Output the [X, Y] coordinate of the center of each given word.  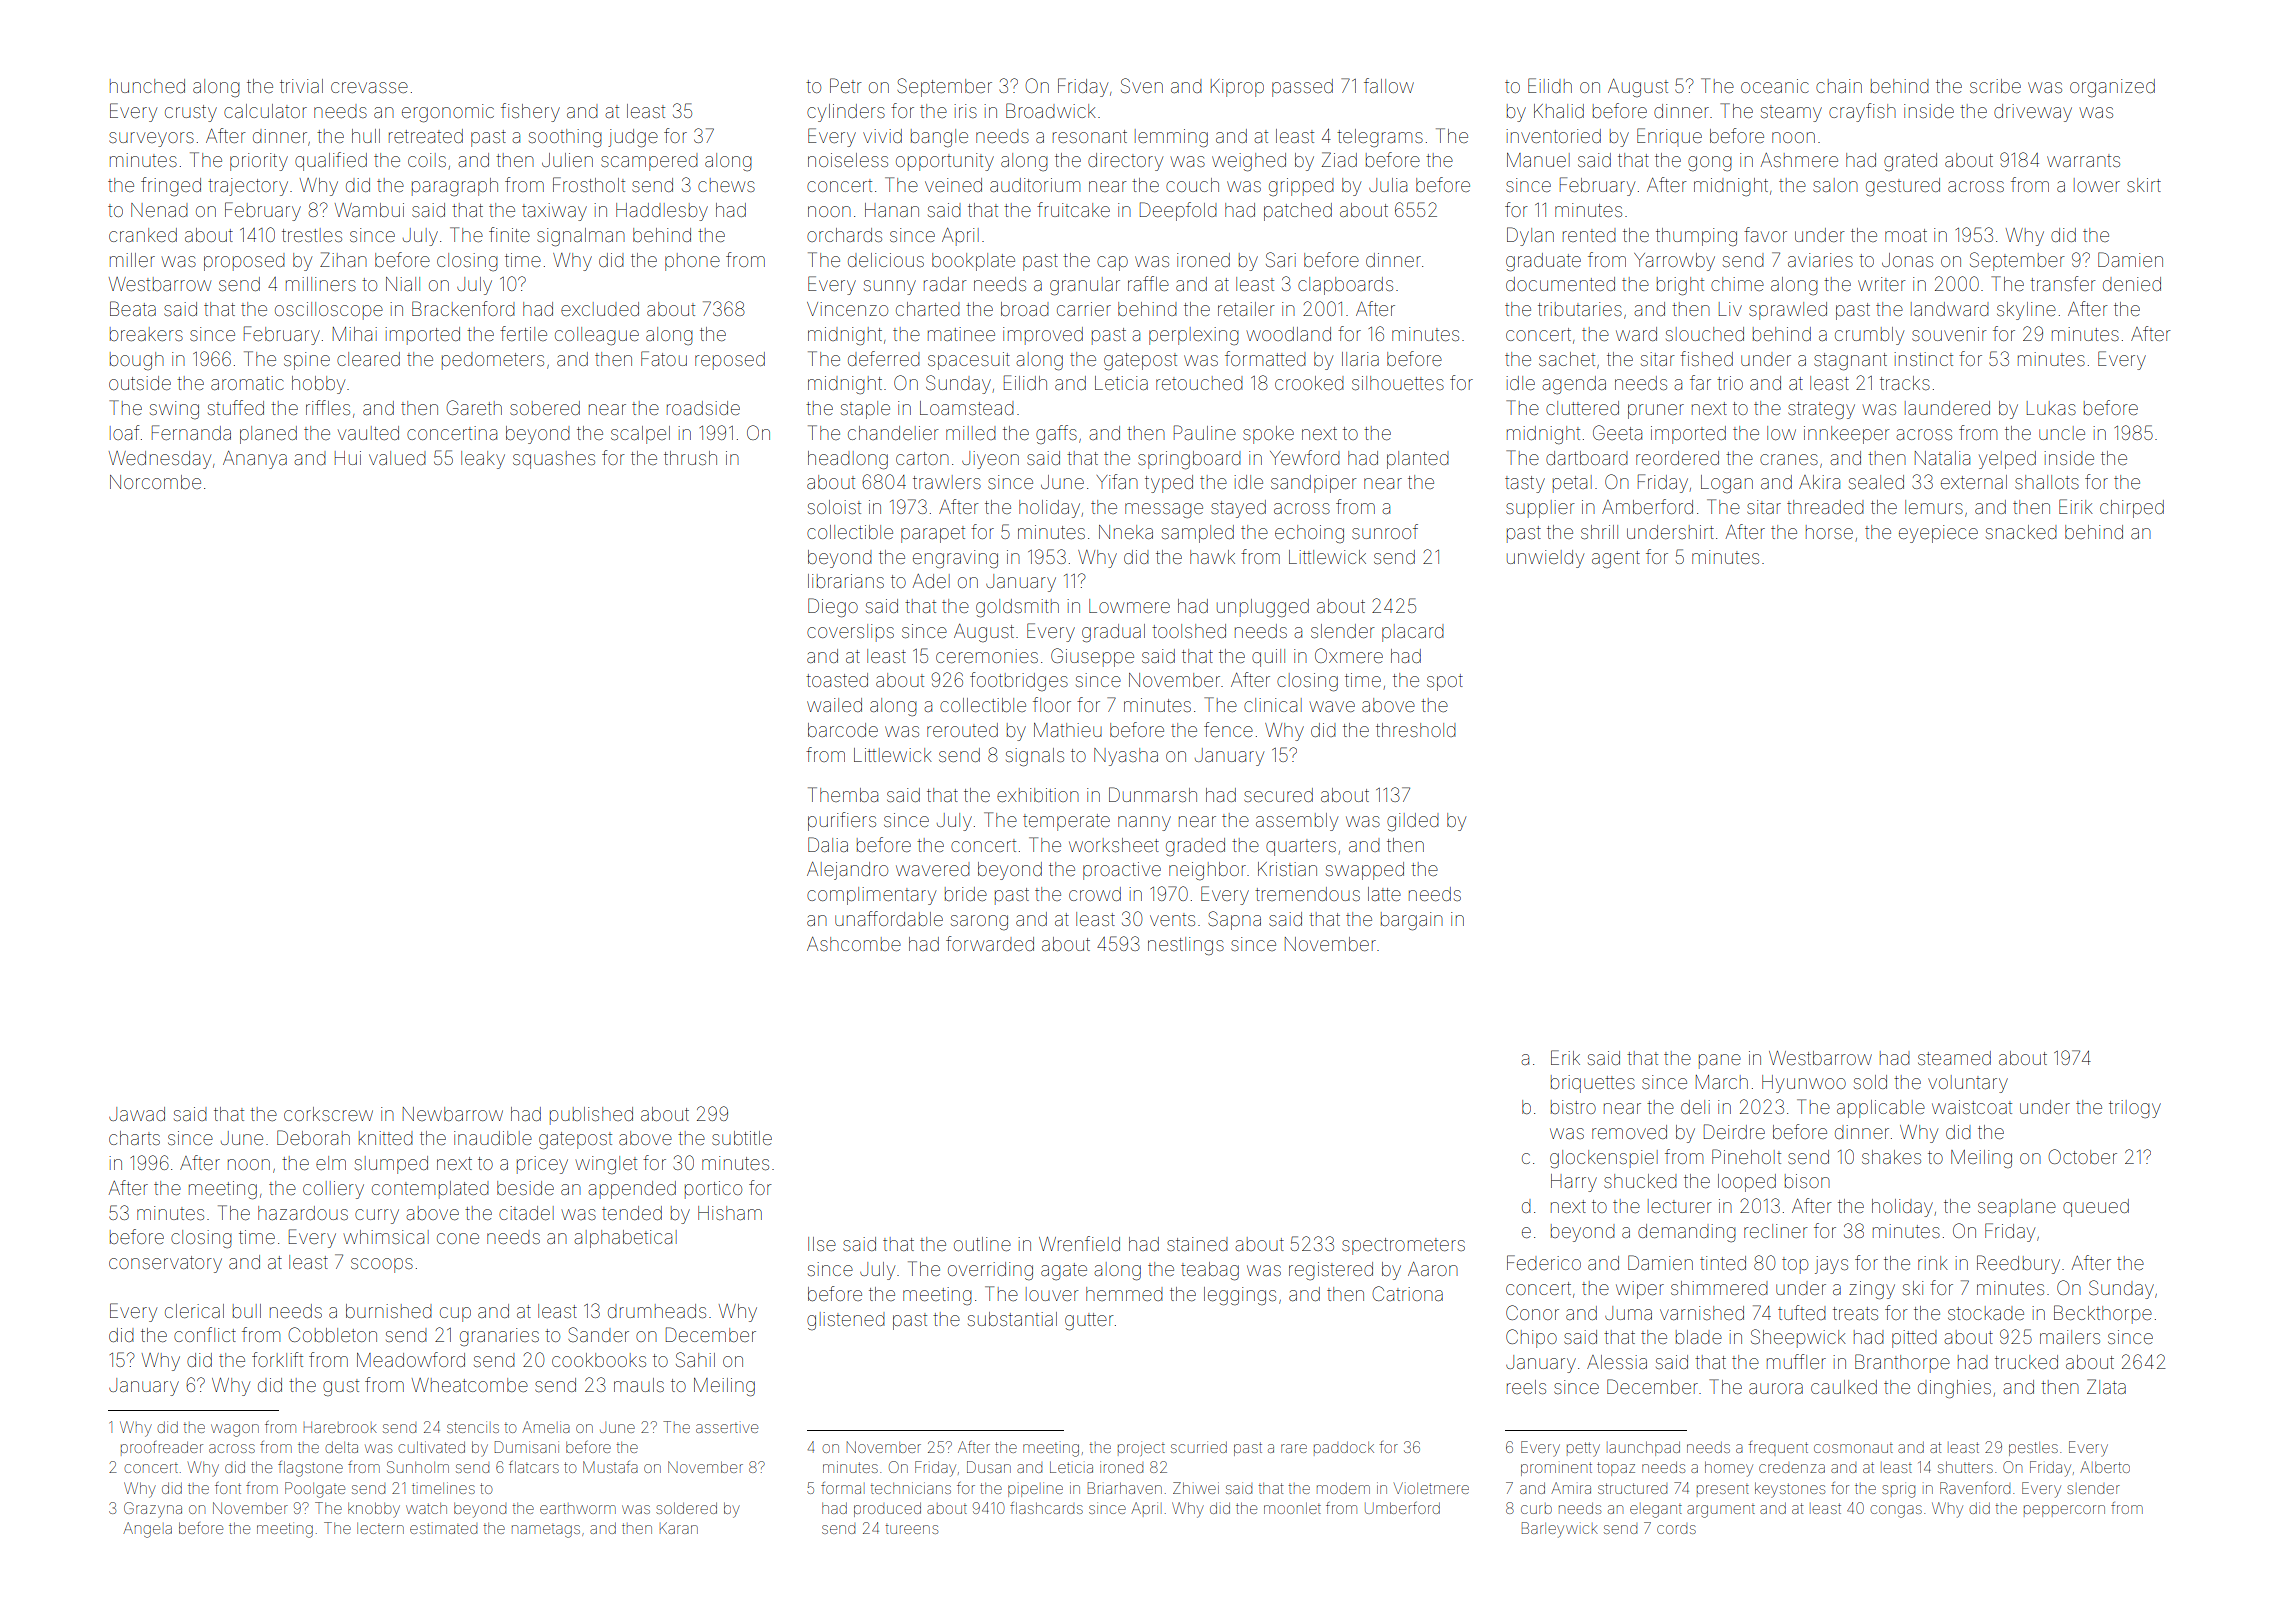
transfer [2062, 283]
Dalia [828, 844]
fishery [530, 112]
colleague [597, 336]
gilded [1413, 822]
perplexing [1194, 336]
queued [2096, 1208]
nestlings [1186, 946]
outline [982, 1244]
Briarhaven [1125, 1488]
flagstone [310, 1469]
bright [1680, 286]
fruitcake [1073, 209]
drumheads [657, 1311]
